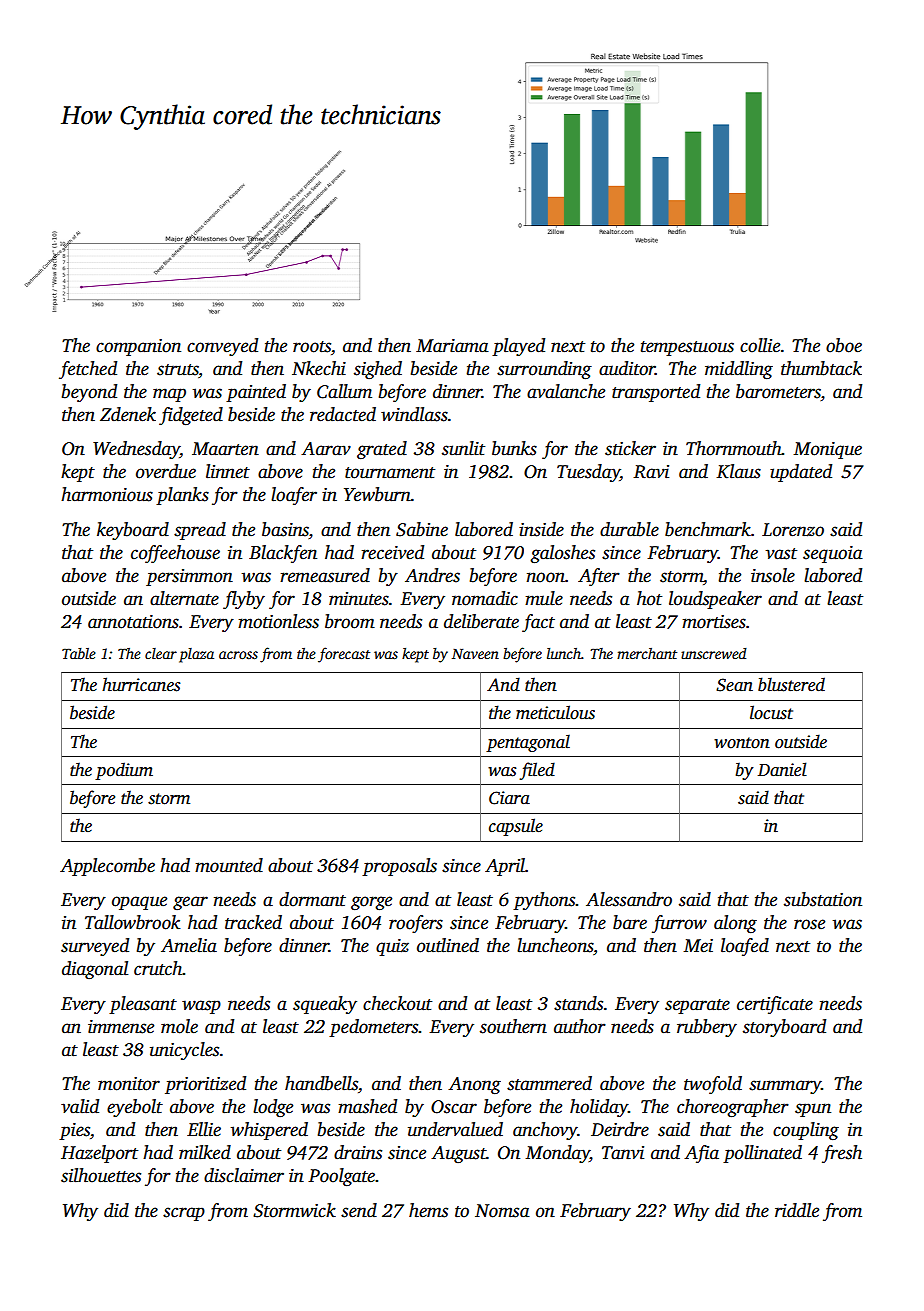 The width and height of the document is (924, 1311). Describe the element at coordinates (124, 771) in the document. I see `podium` at that location.
